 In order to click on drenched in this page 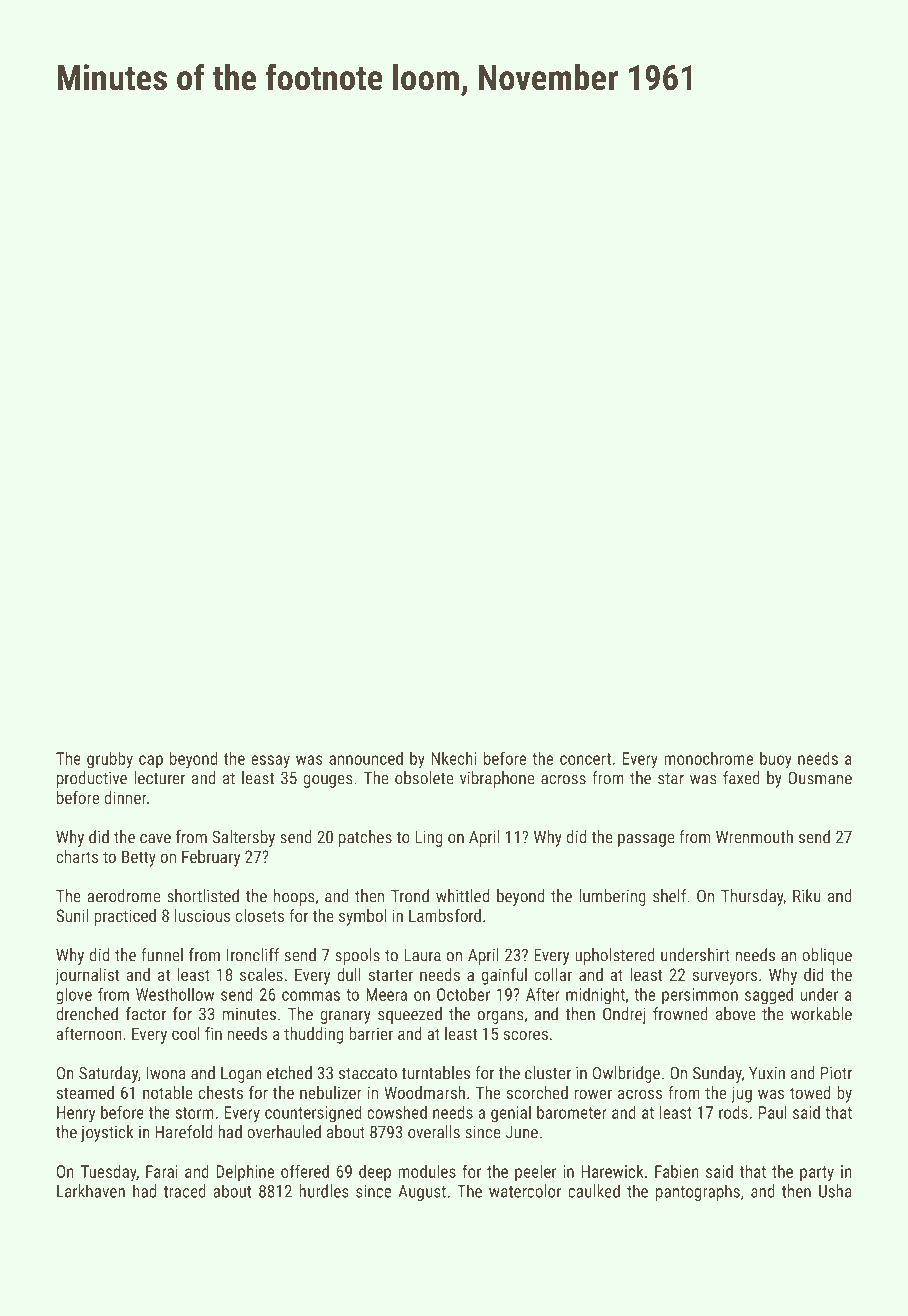, I will do `click(87, 1014)`.
